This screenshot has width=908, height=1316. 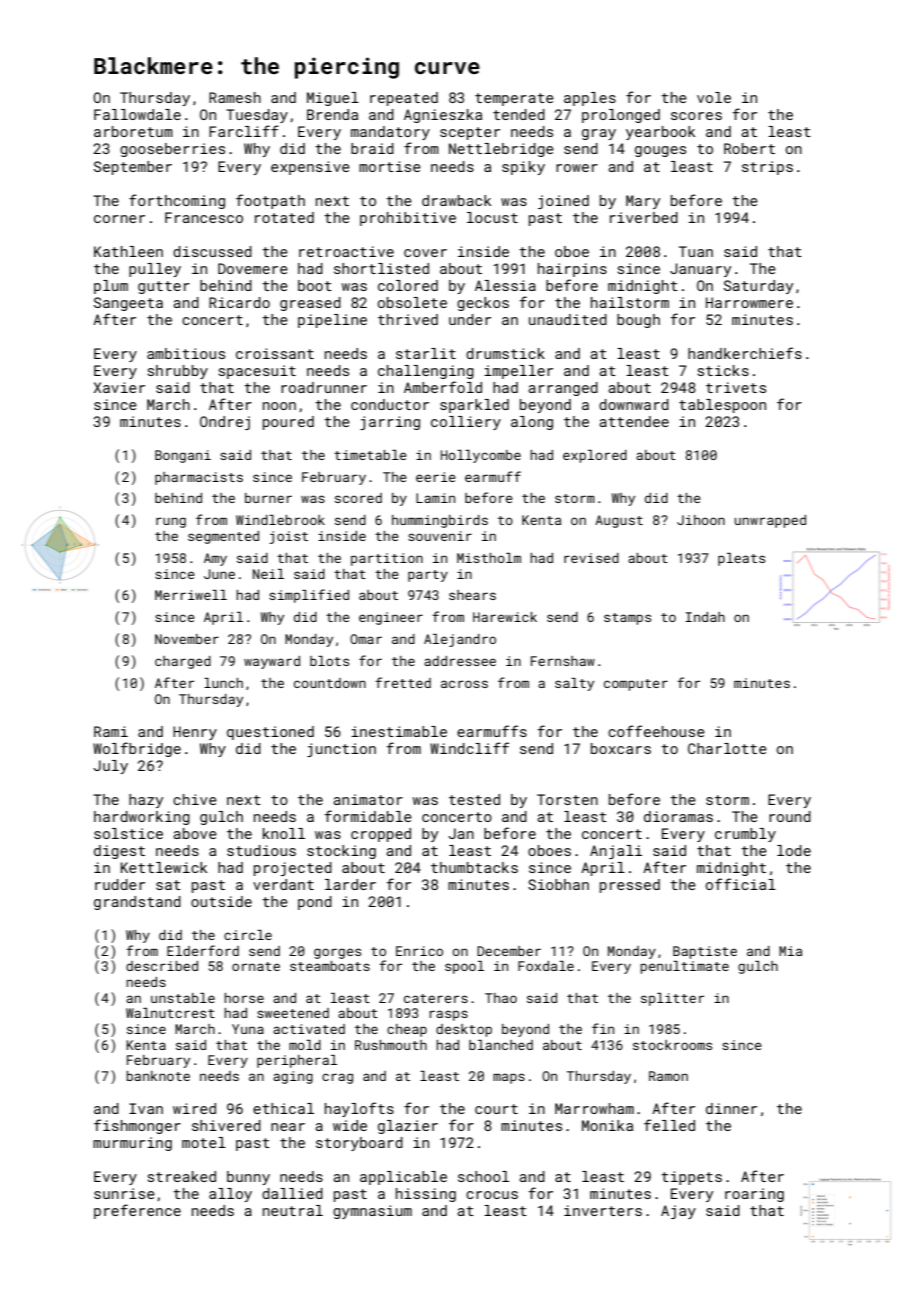 What do you see at coordinates (714, 97) in the screenshot?
I see `vole` at bounding box center [714, 97].
